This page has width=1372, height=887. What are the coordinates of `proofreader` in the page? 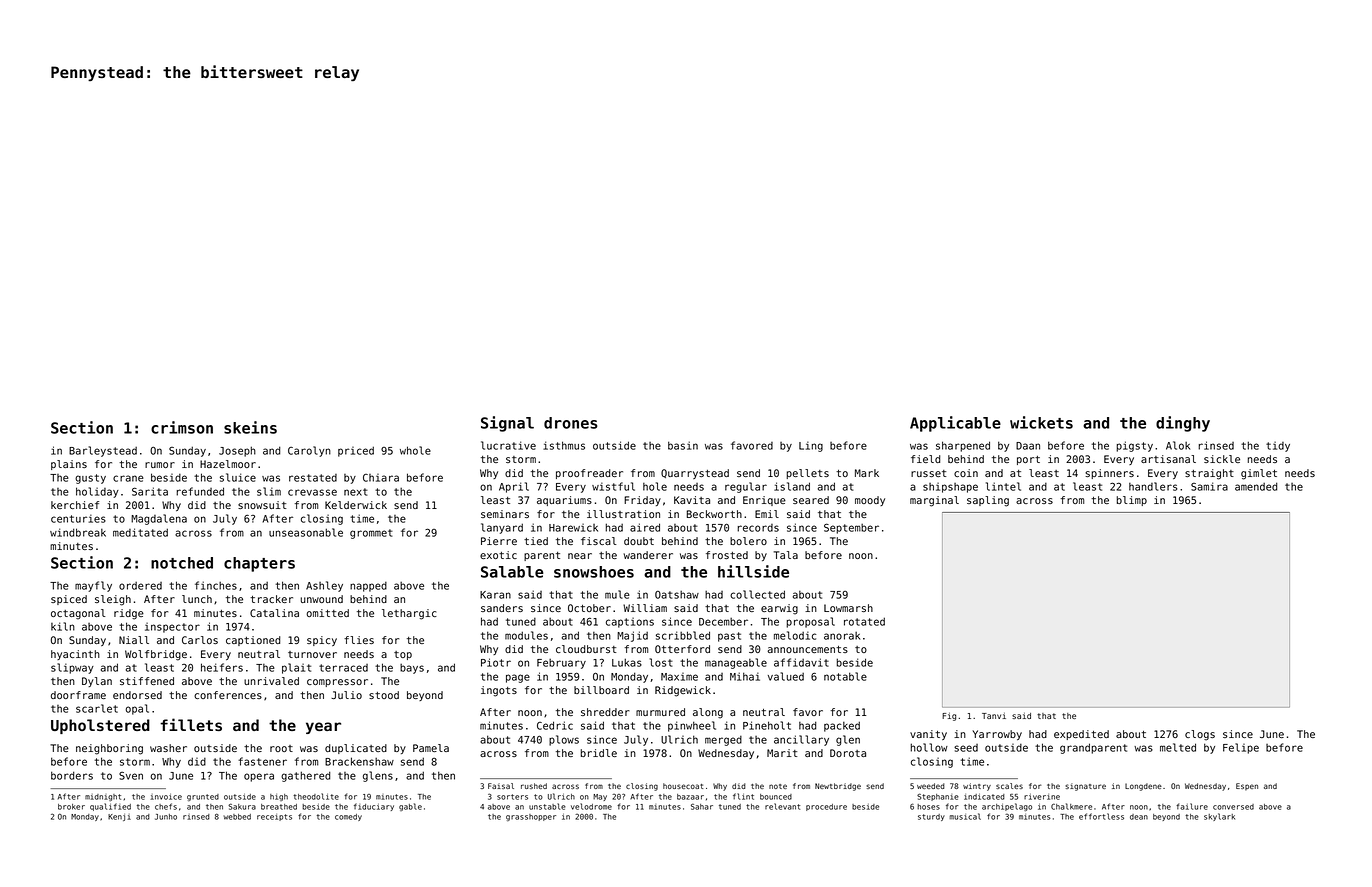 It's located at (589, 474).
